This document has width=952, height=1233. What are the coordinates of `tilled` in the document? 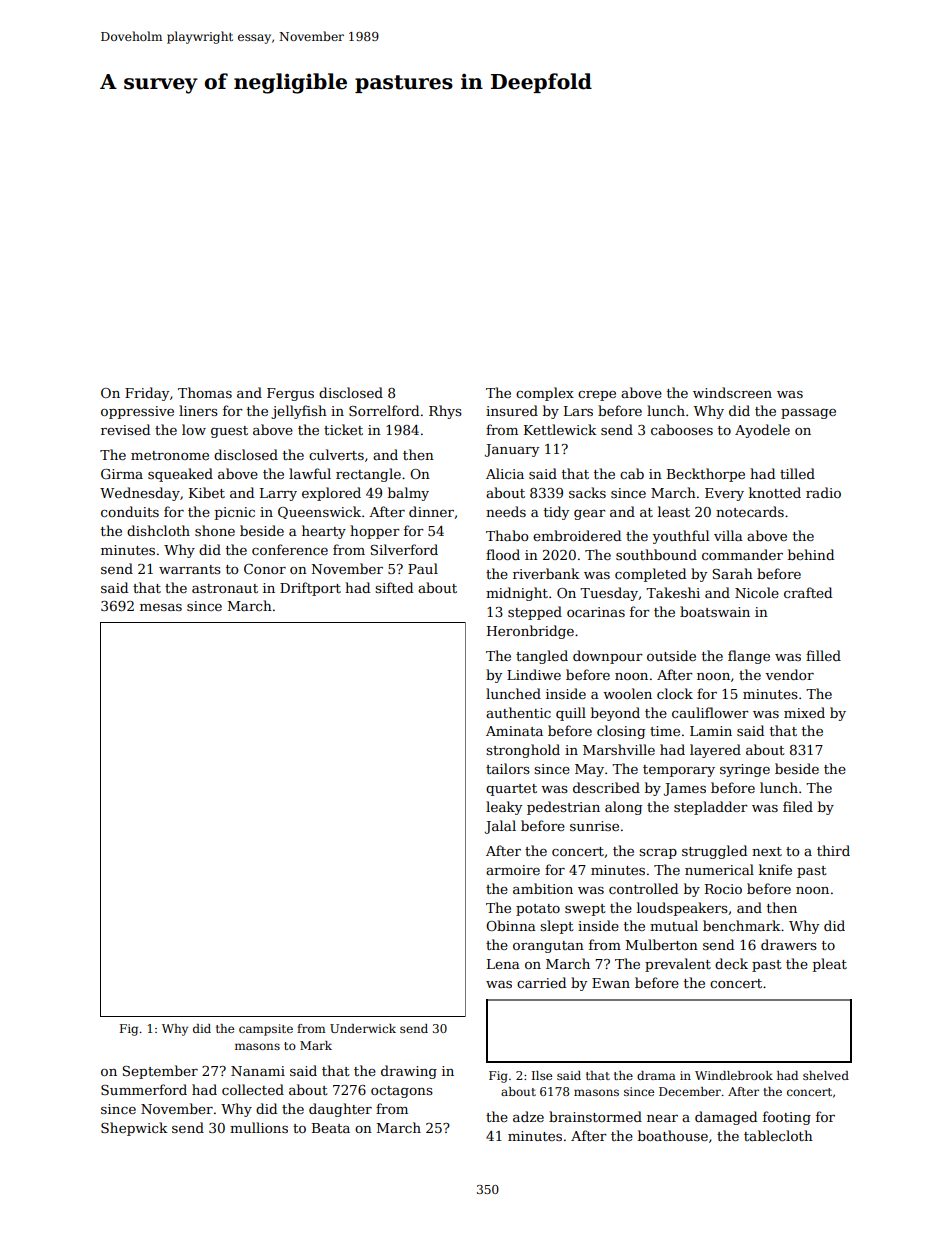 It's located at (797, 473).
